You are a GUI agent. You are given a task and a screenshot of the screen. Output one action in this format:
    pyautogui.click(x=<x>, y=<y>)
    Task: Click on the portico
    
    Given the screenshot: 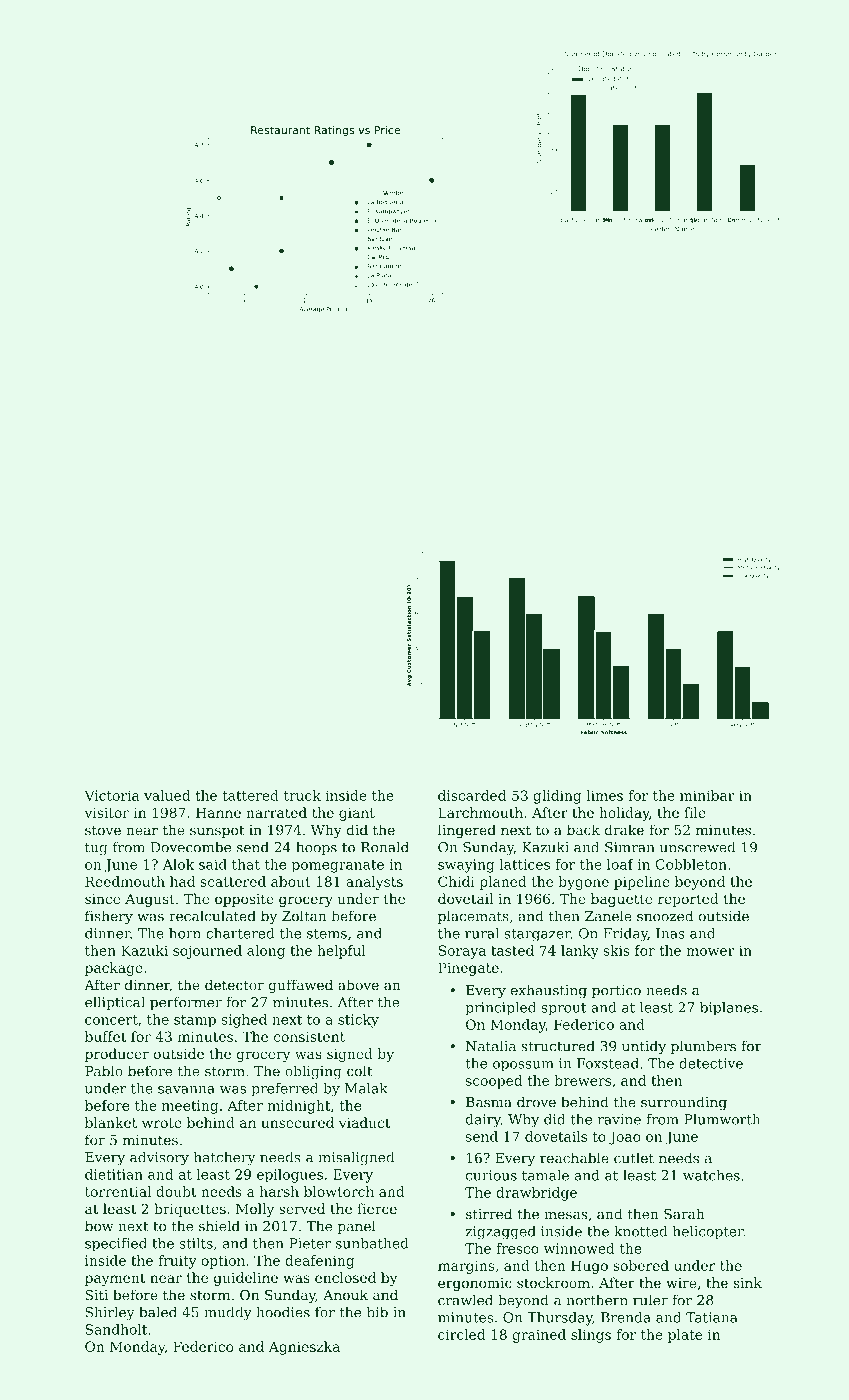 What is the action you would take?
    pyautogui.click(x=616, y=991)
